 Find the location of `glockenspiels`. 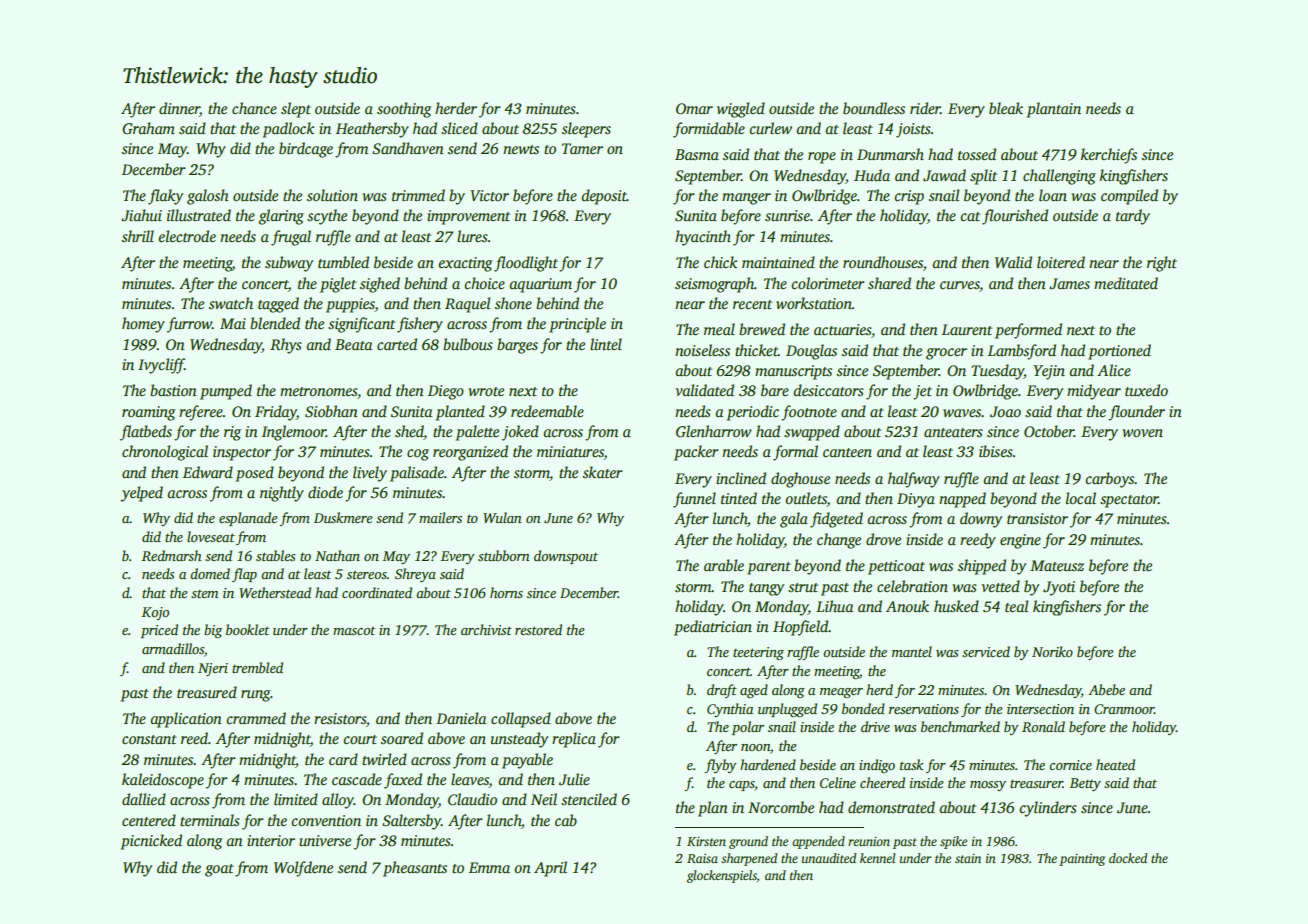

glockenspiels is located at coordinates (722, 876).
